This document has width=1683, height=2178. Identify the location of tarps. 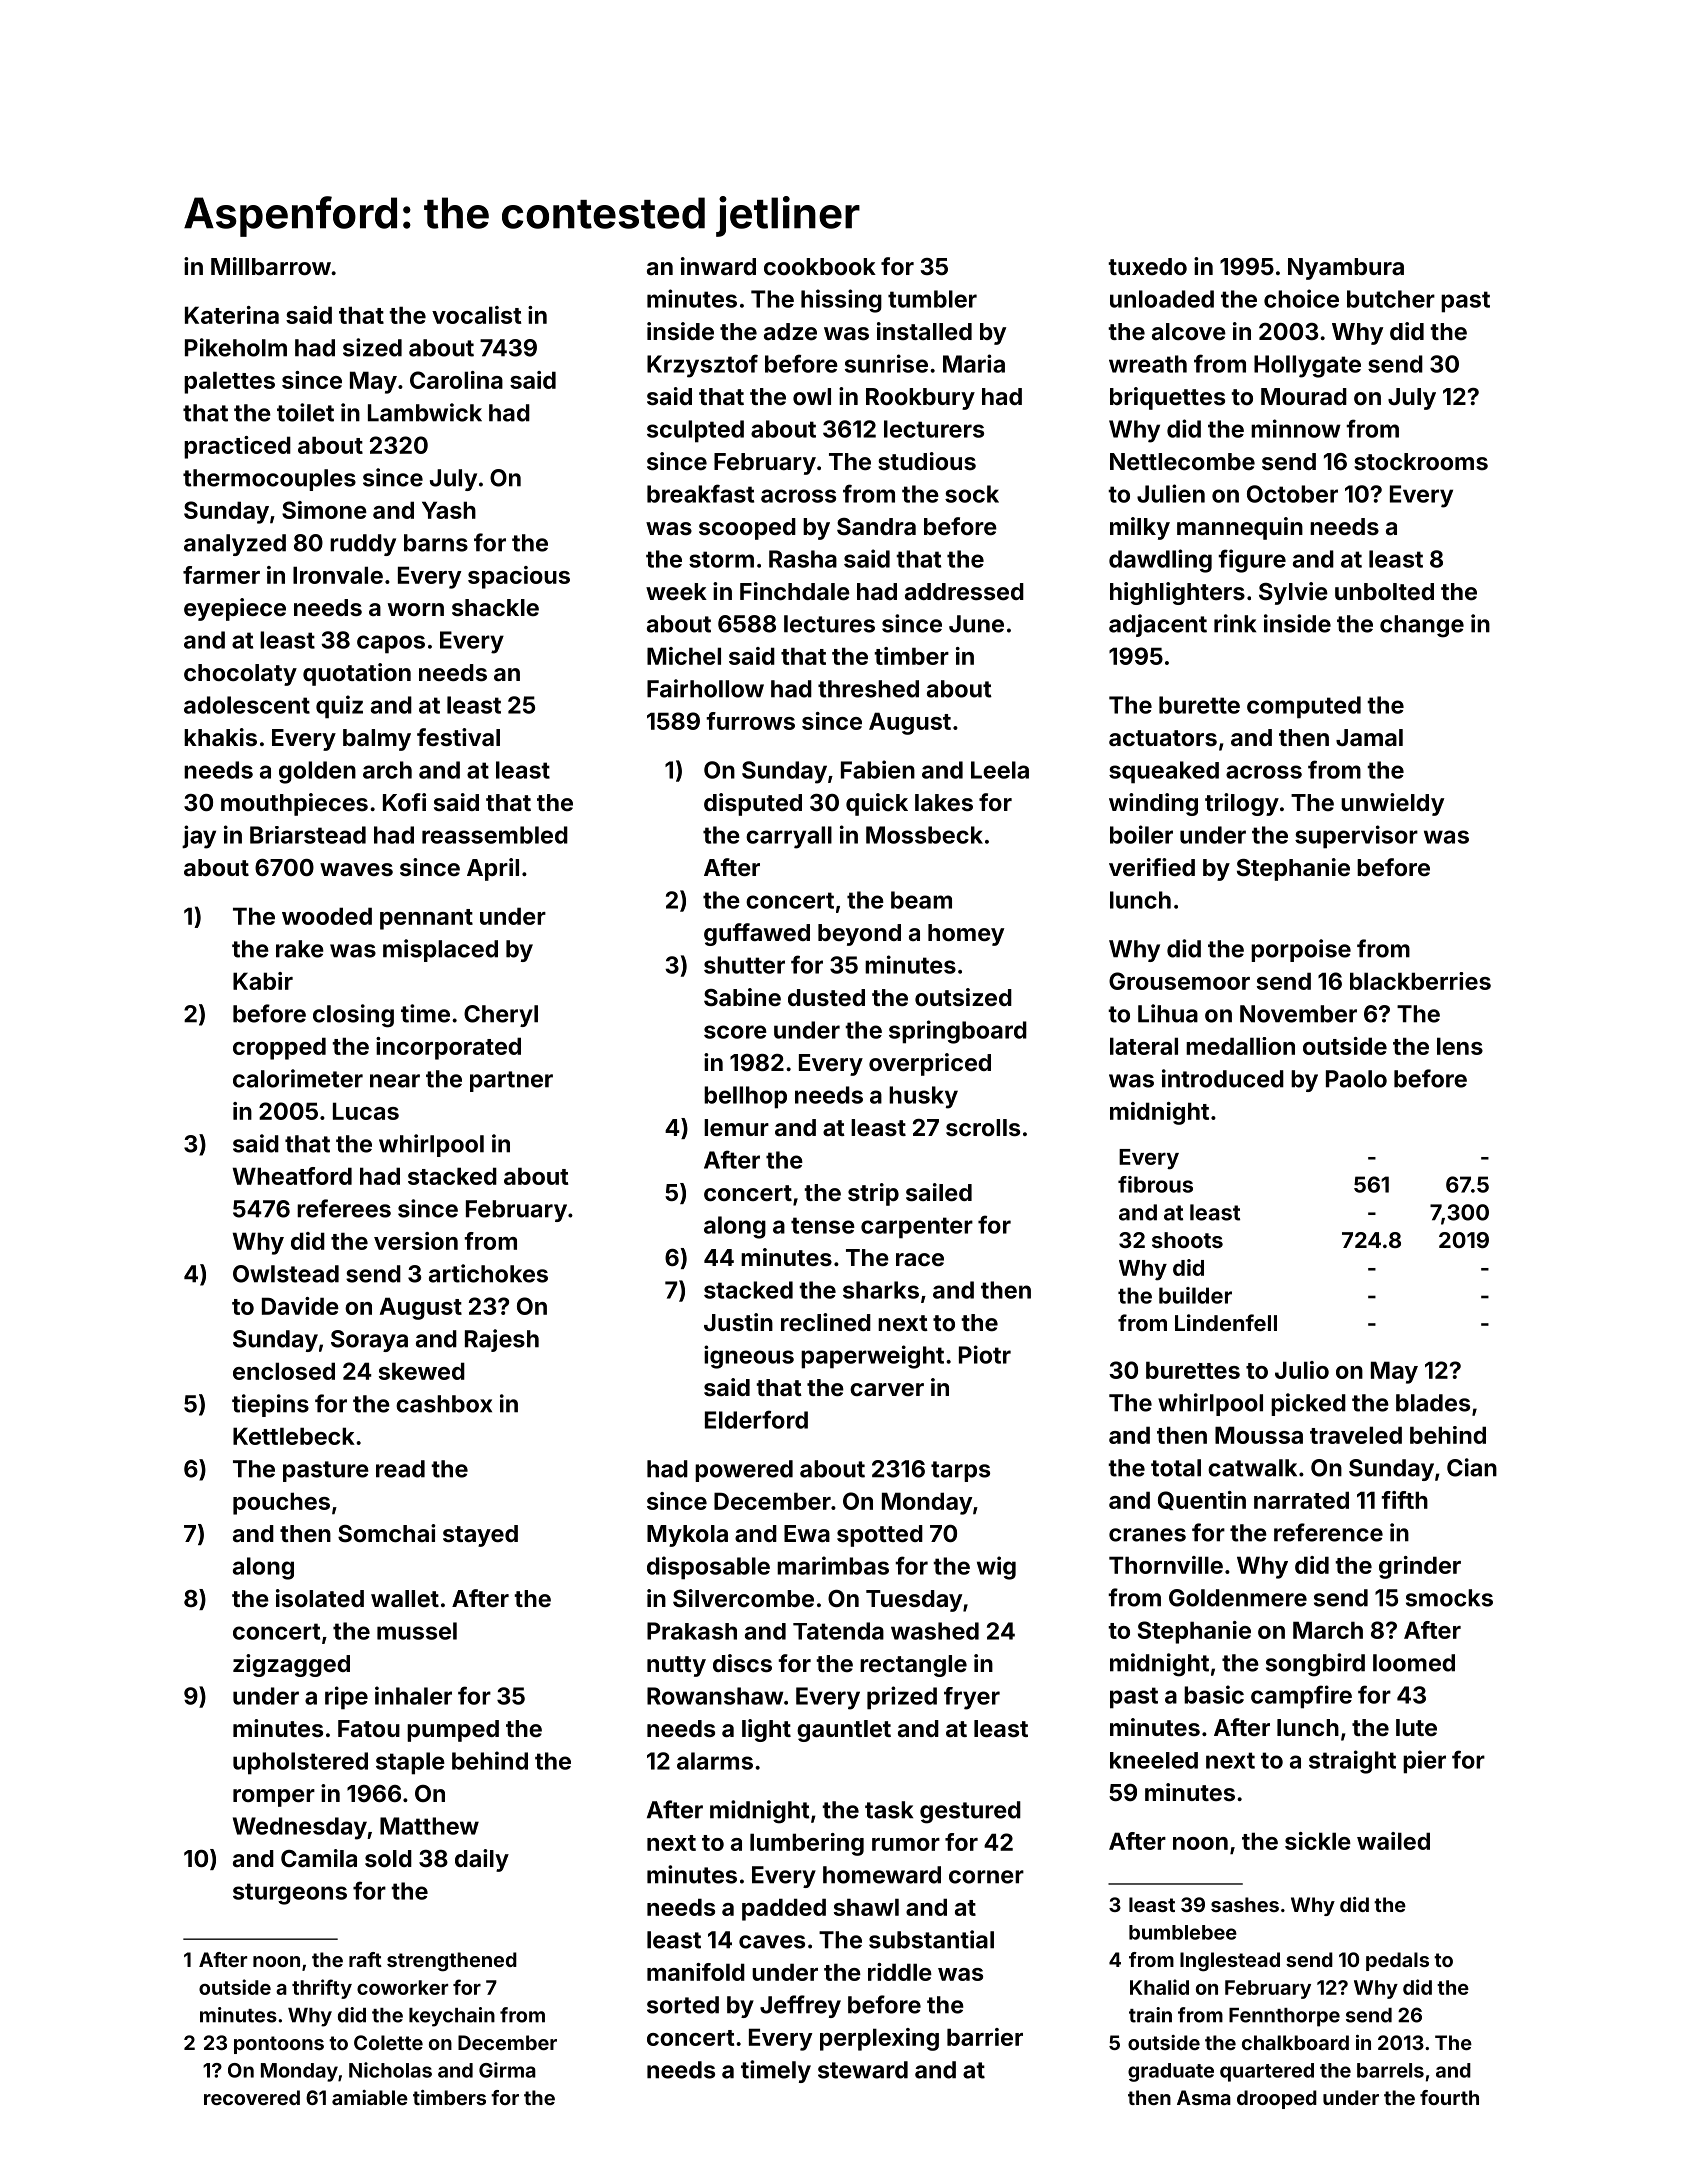
(960, 1471).
